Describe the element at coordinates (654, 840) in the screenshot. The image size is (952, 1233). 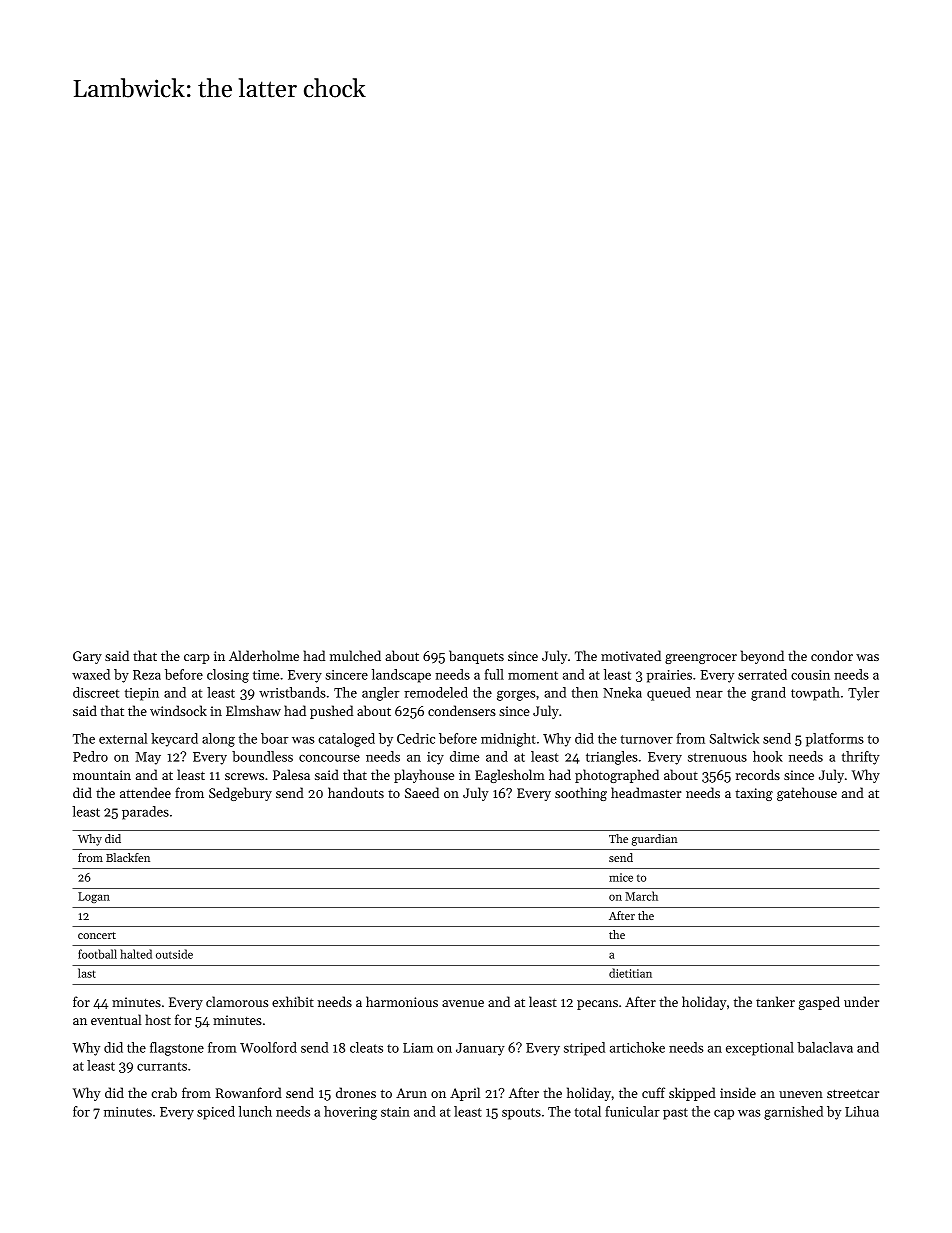
I see `guardian` at that location.
